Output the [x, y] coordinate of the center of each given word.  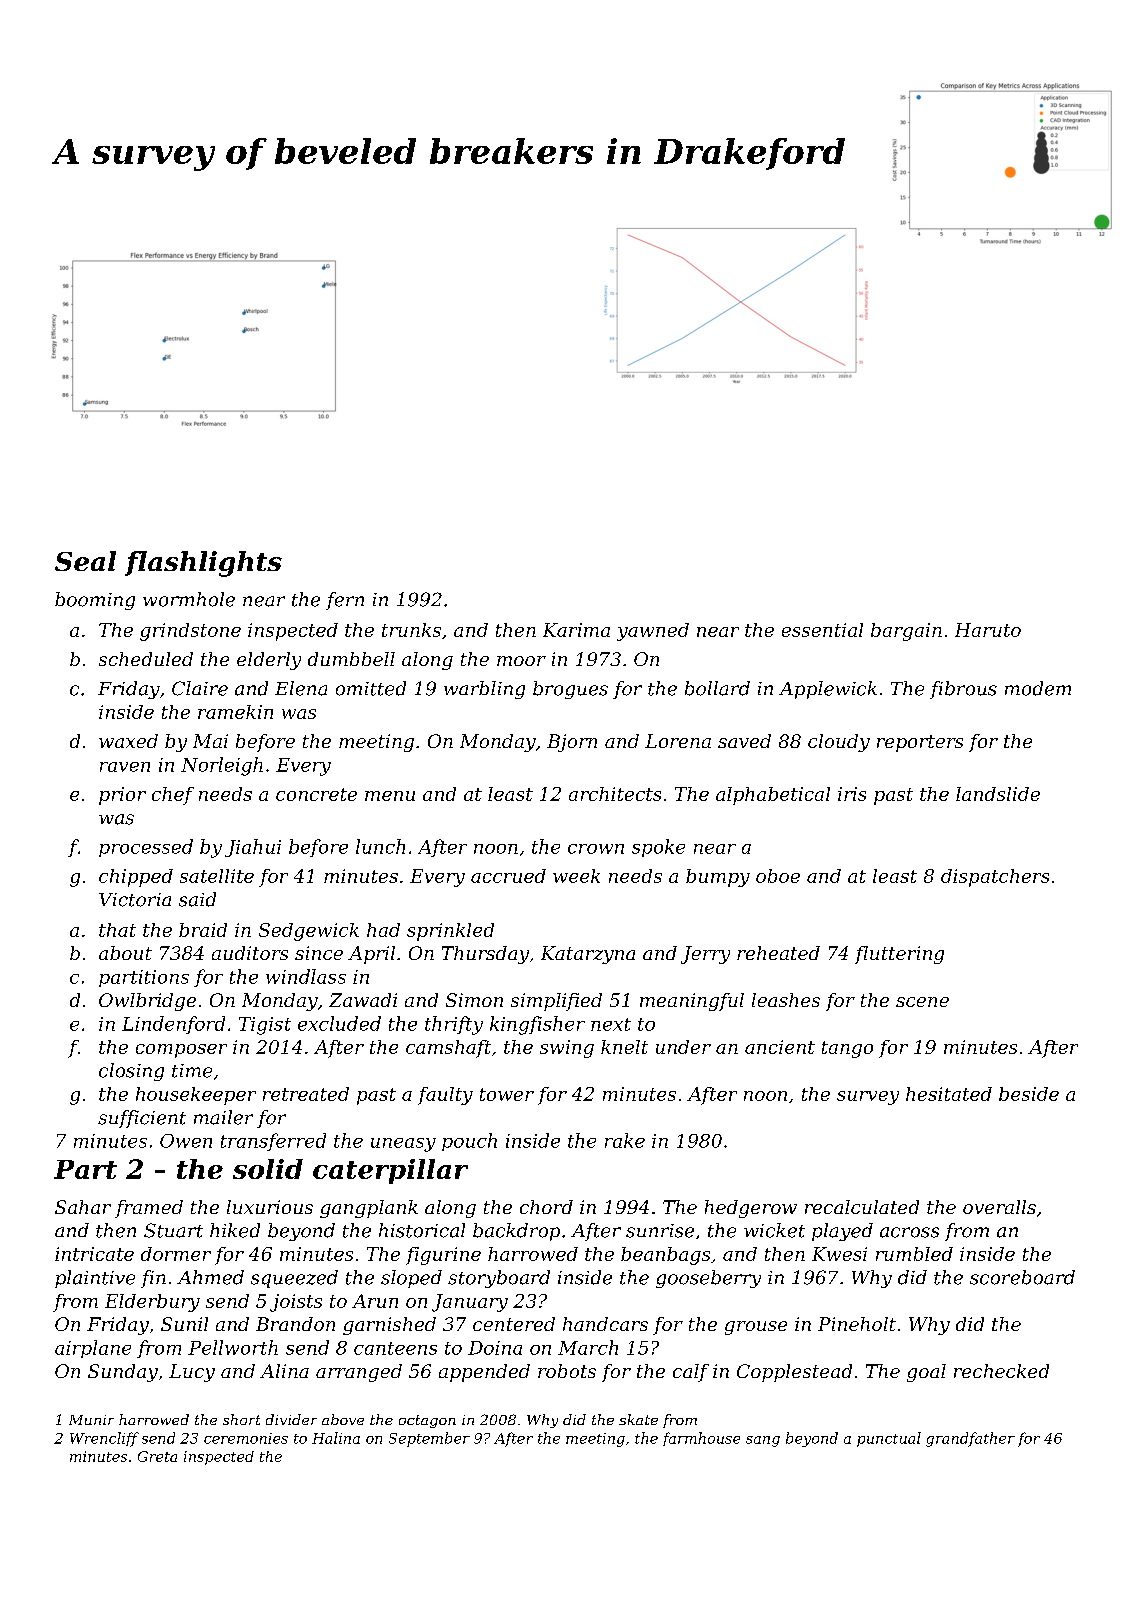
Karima [576, 630]
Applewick [828, 690]
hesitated [949, 1094]
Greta [157, 1456]
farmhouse [701, 1439]
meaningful [692, 1002]
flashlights [203, 564]
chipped [136, 878]
